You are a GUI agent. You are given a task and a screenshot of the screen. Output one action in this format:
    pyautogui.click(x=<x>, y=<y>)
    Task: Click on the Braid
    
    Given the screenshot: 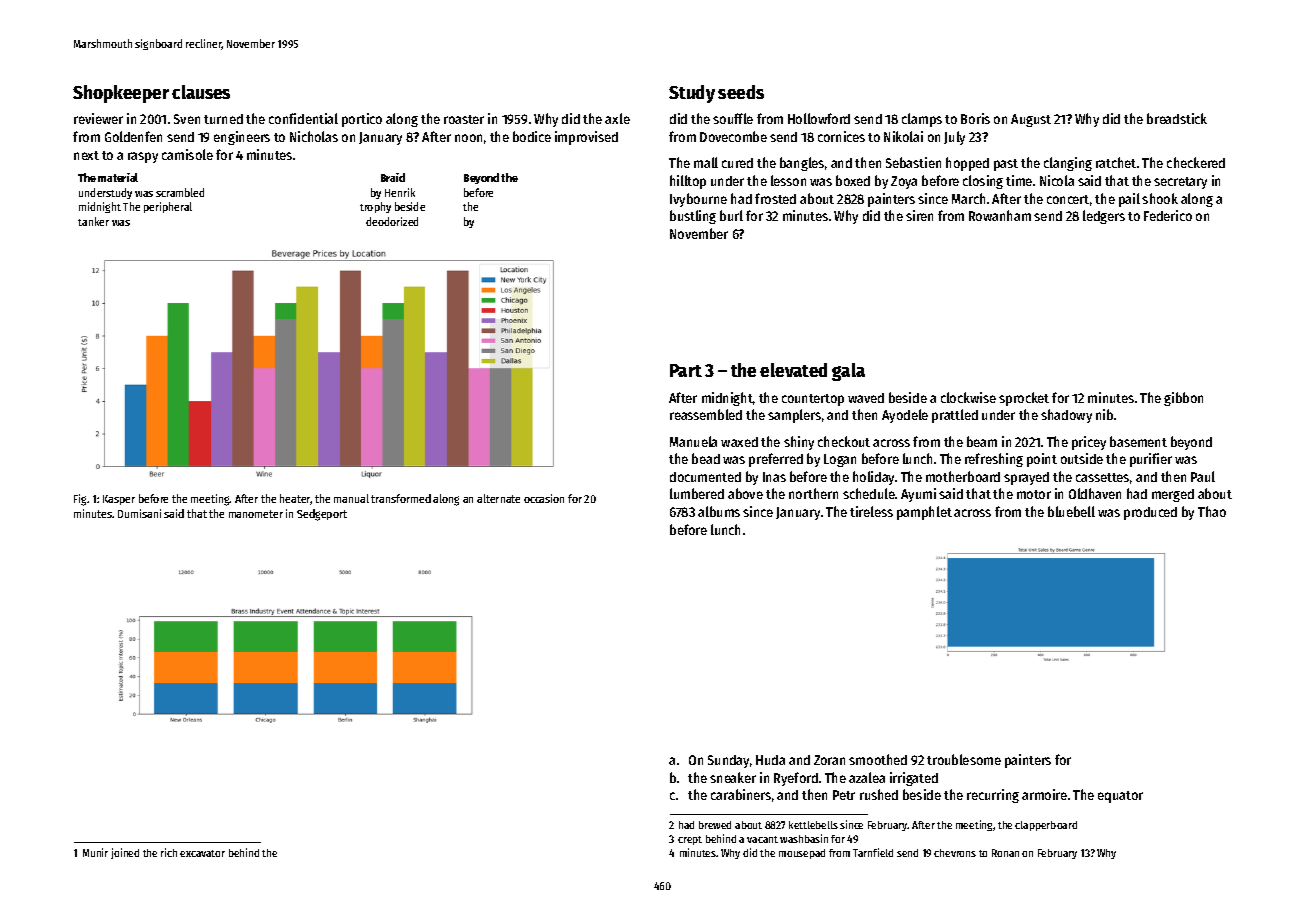 What is the action you would take?
    pyautogui.click(x=393, y=177)
